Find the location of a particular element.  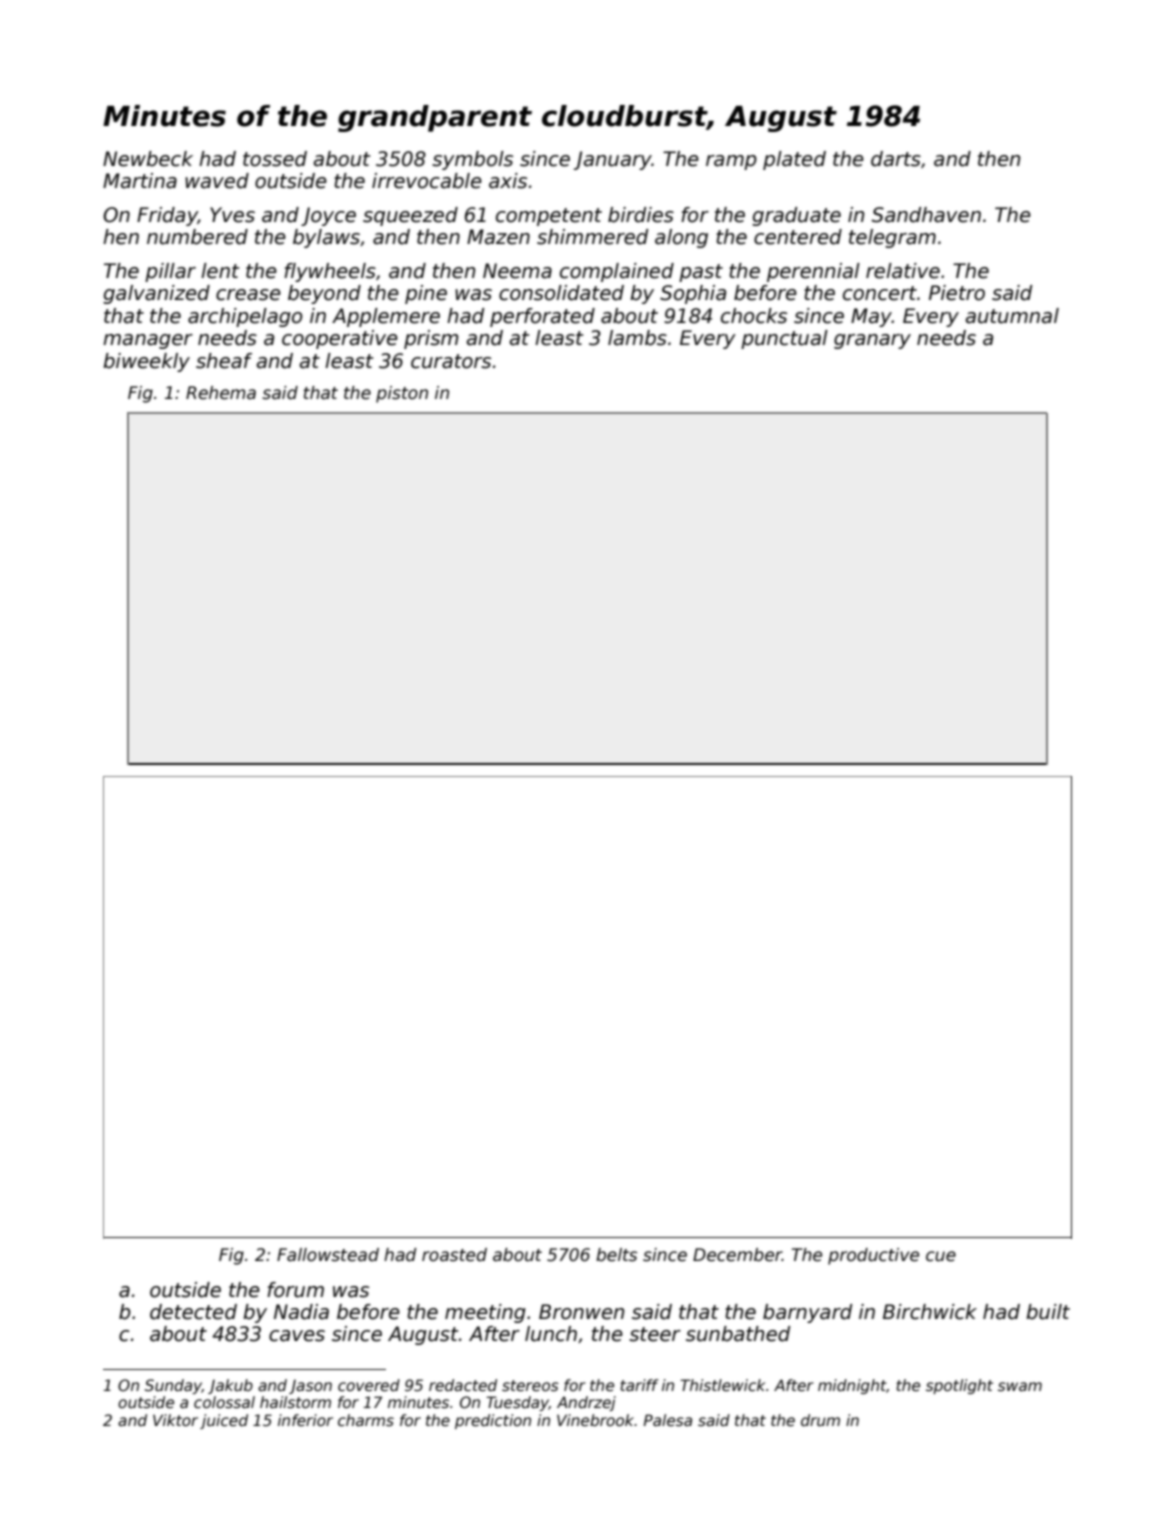

birdies is located at coordinates (641, 215).
